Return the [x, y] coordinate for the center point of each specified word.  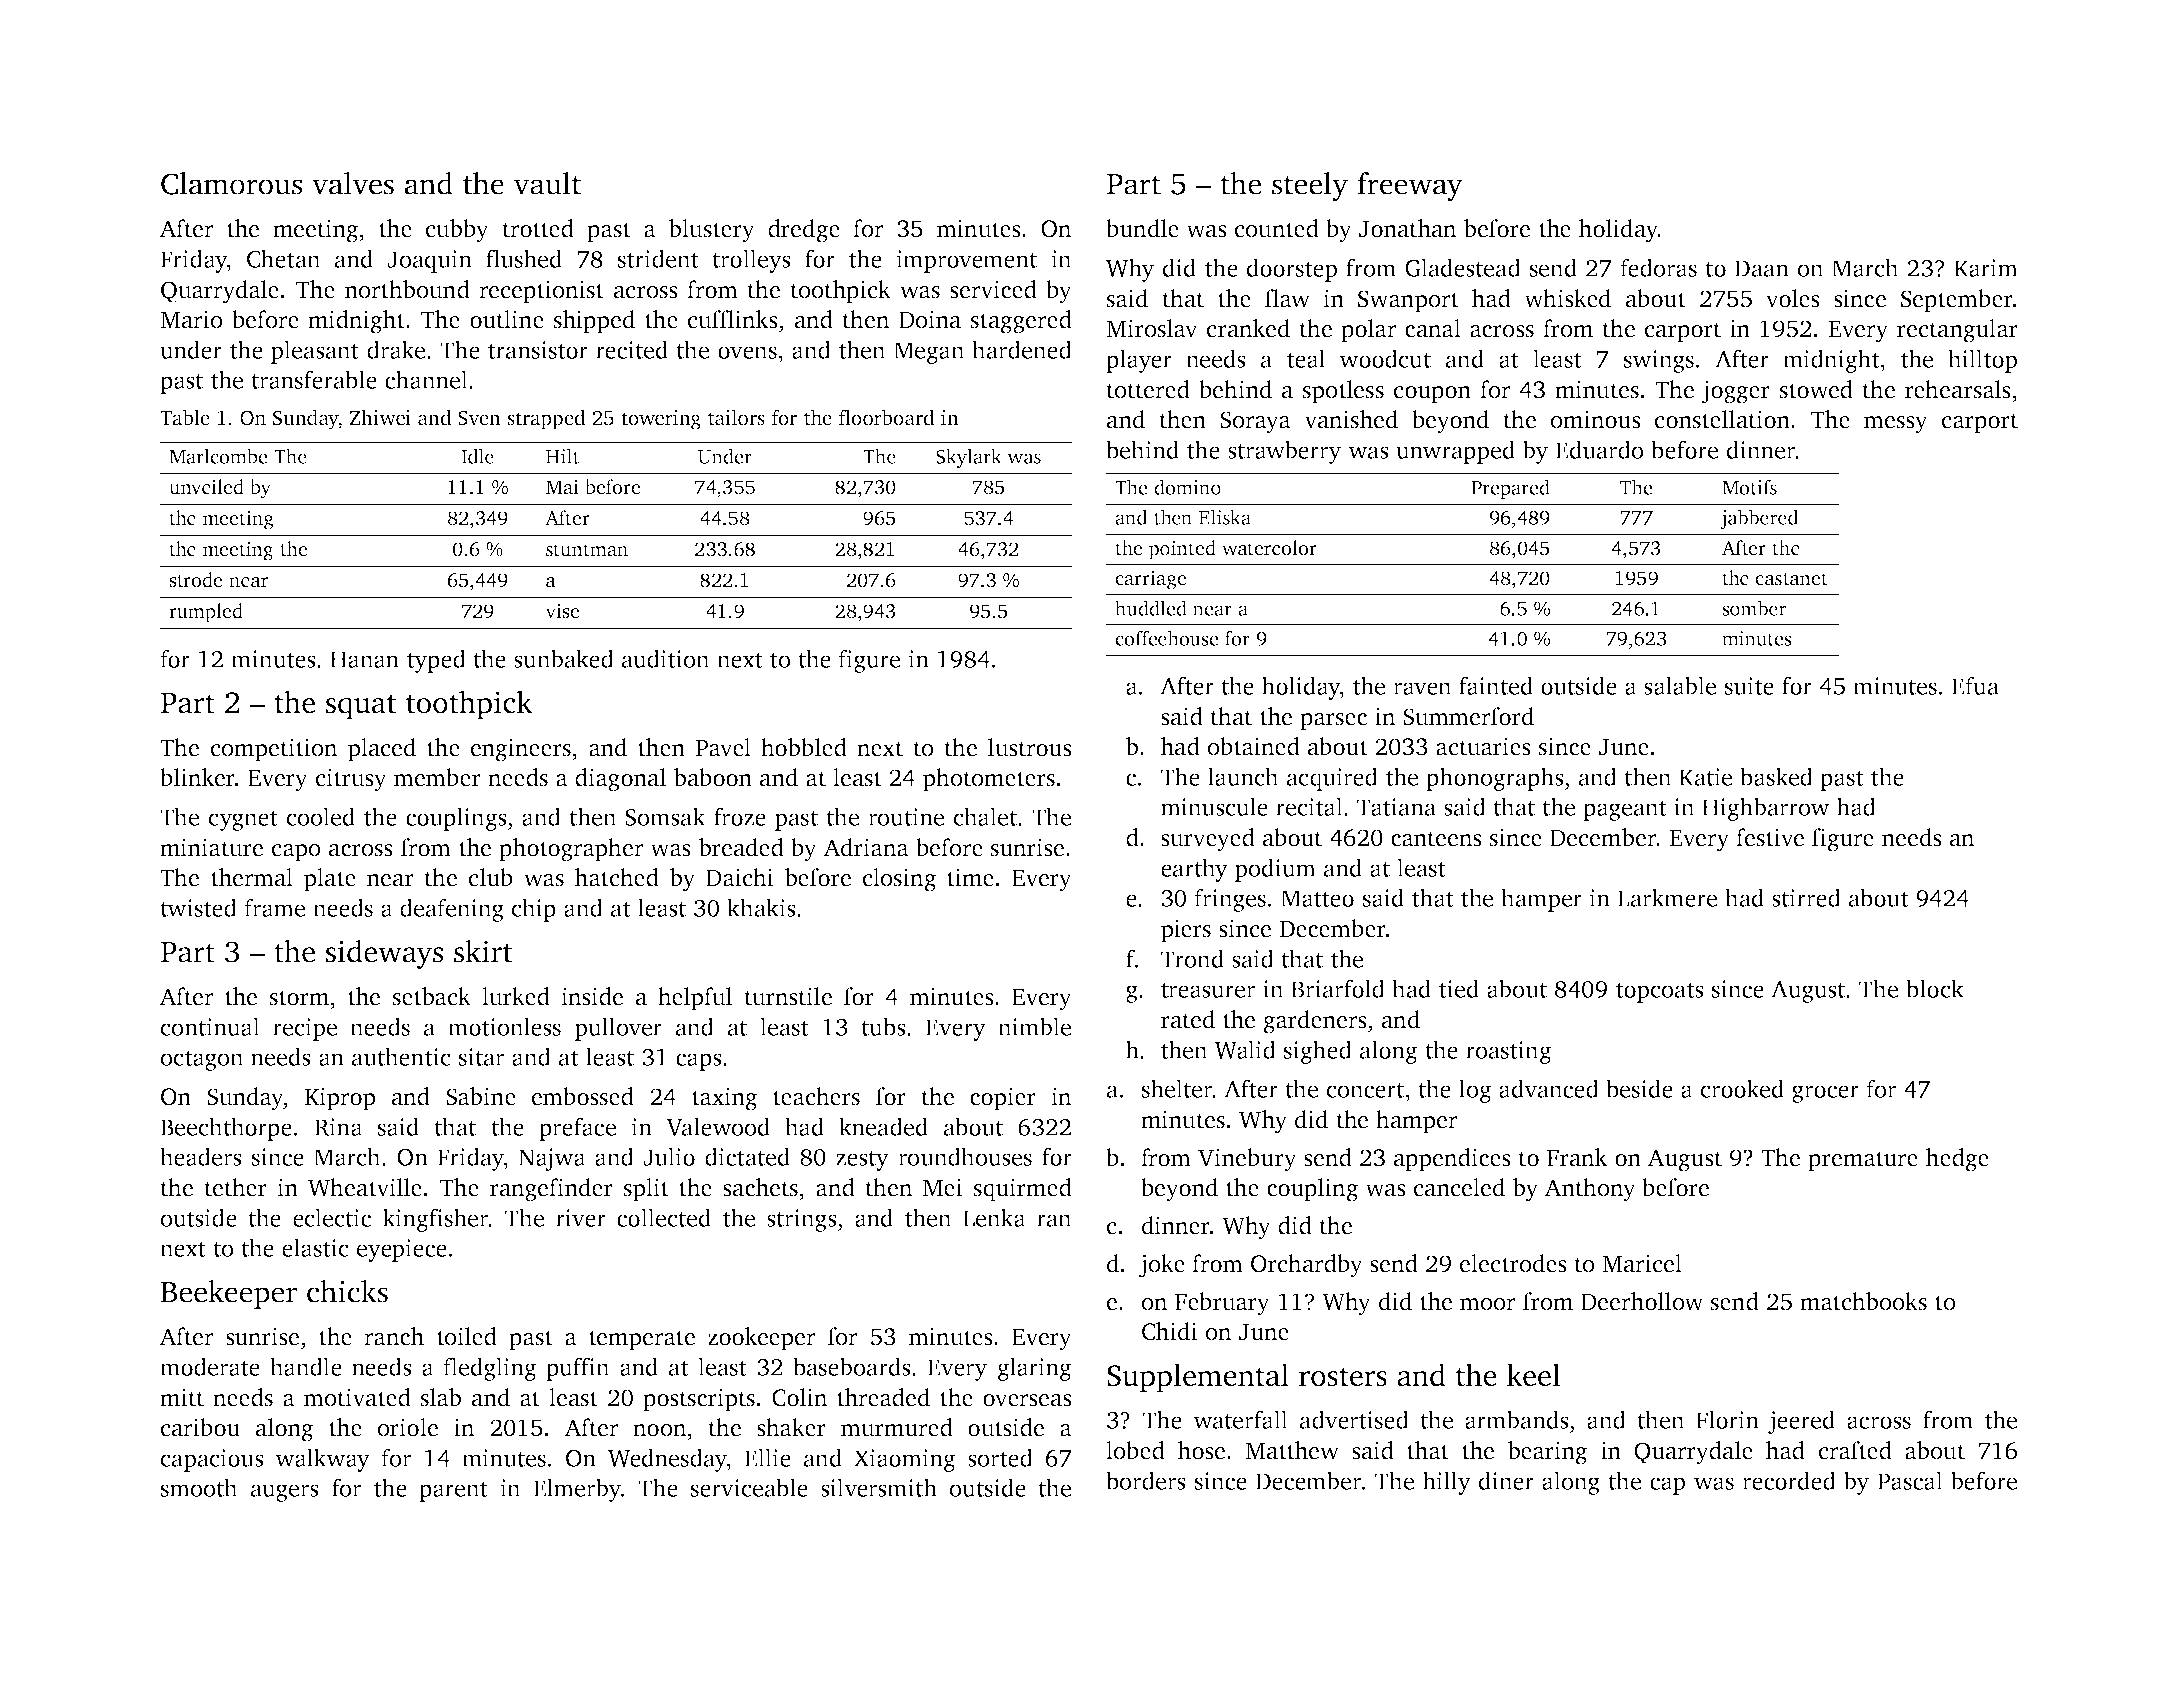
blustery [712, 231]
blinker [197, 777]
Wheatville [365, 1187]
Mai [562, 487]
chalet [985, 816]
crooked [1742, 1088]
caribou [200, 1427]
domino [1187, 487]
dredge [804, 231]
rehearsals [1958, 389]
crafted [1855, 1450]
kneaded [883, 1126]
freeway [1410, 186]
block [1935, 988]
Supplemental [1198, 1378]
